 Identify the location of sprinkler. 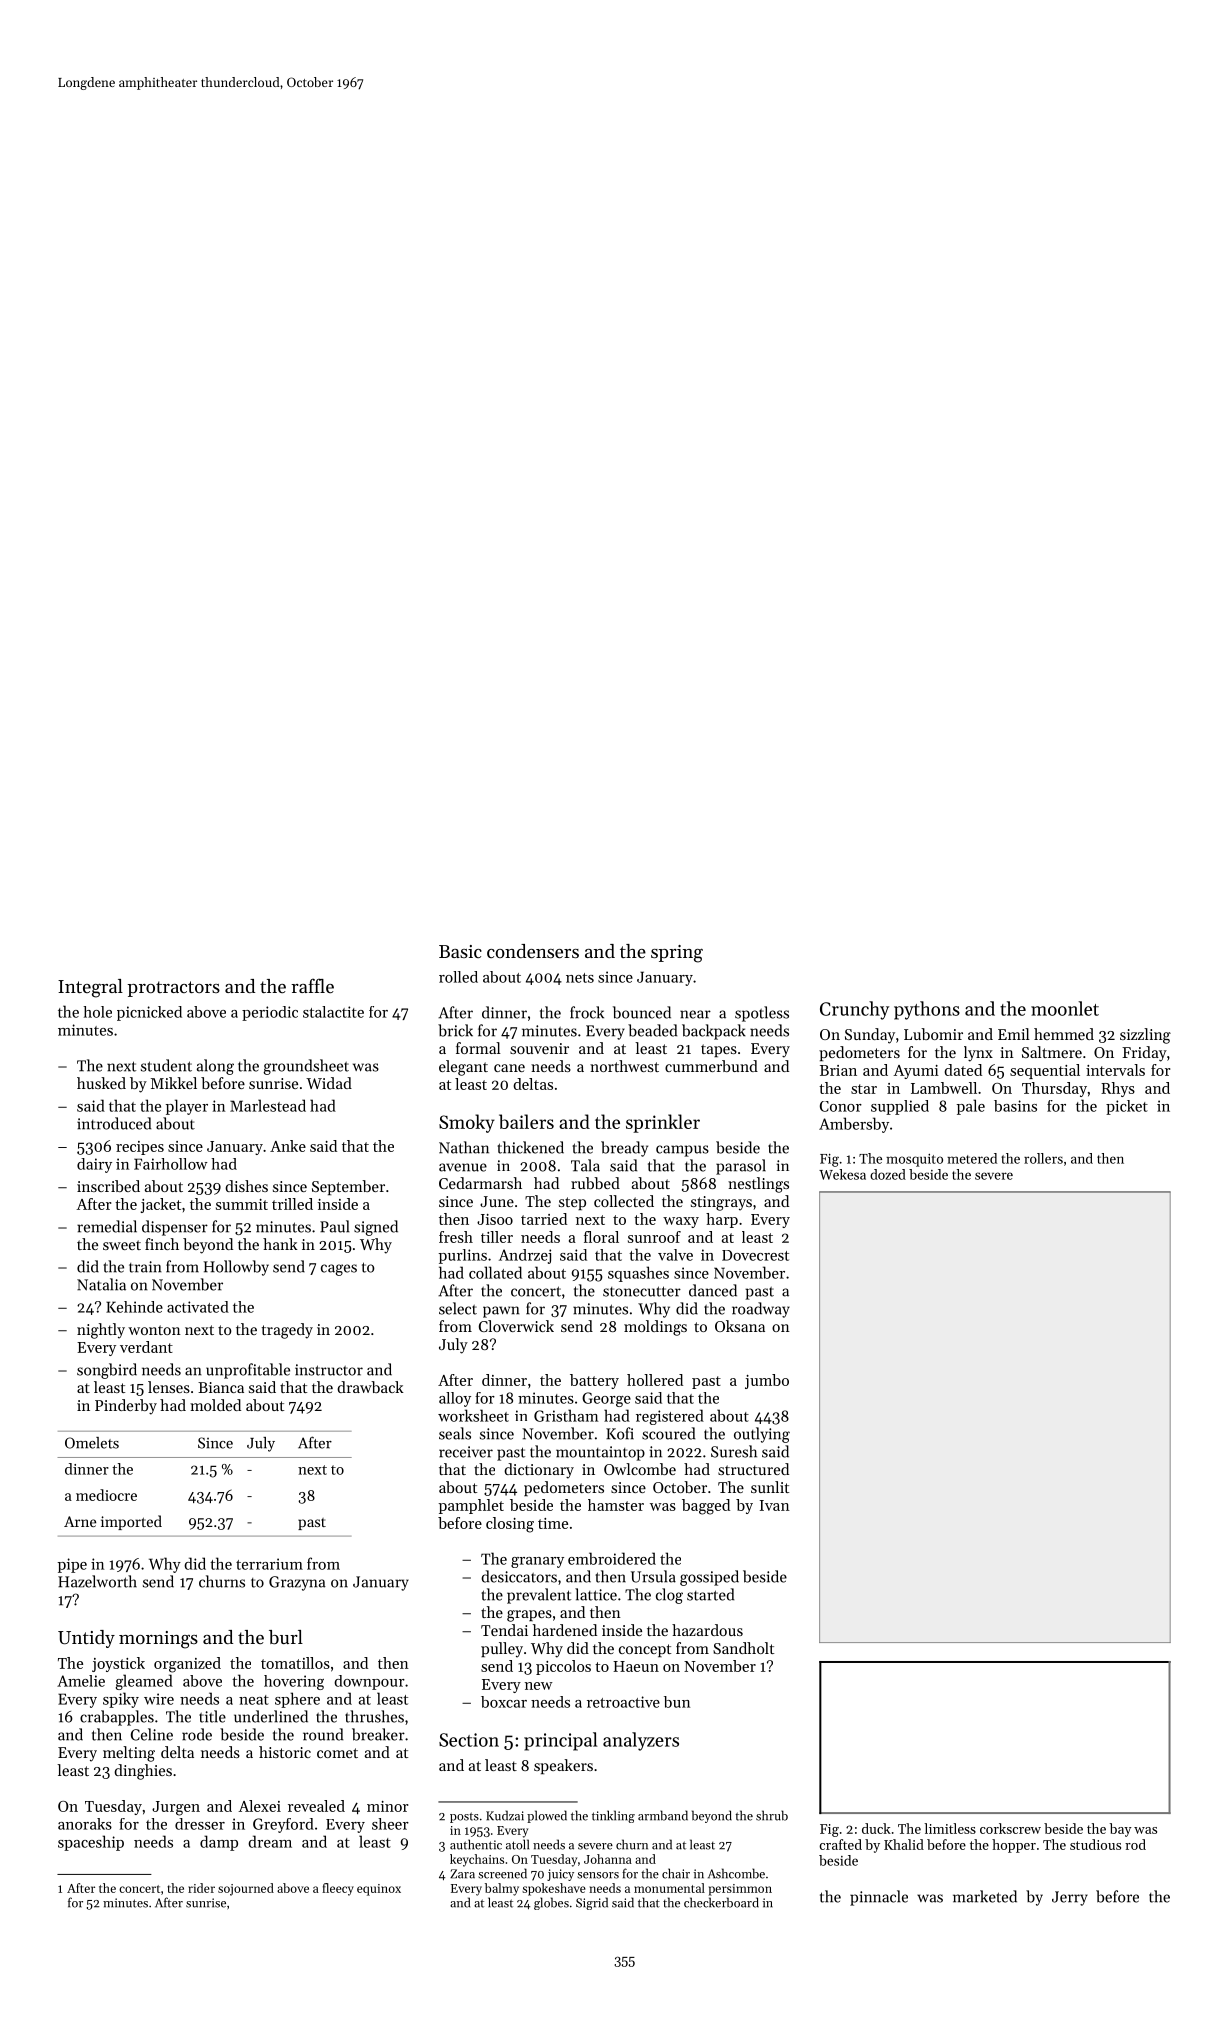
(663, 1123).
